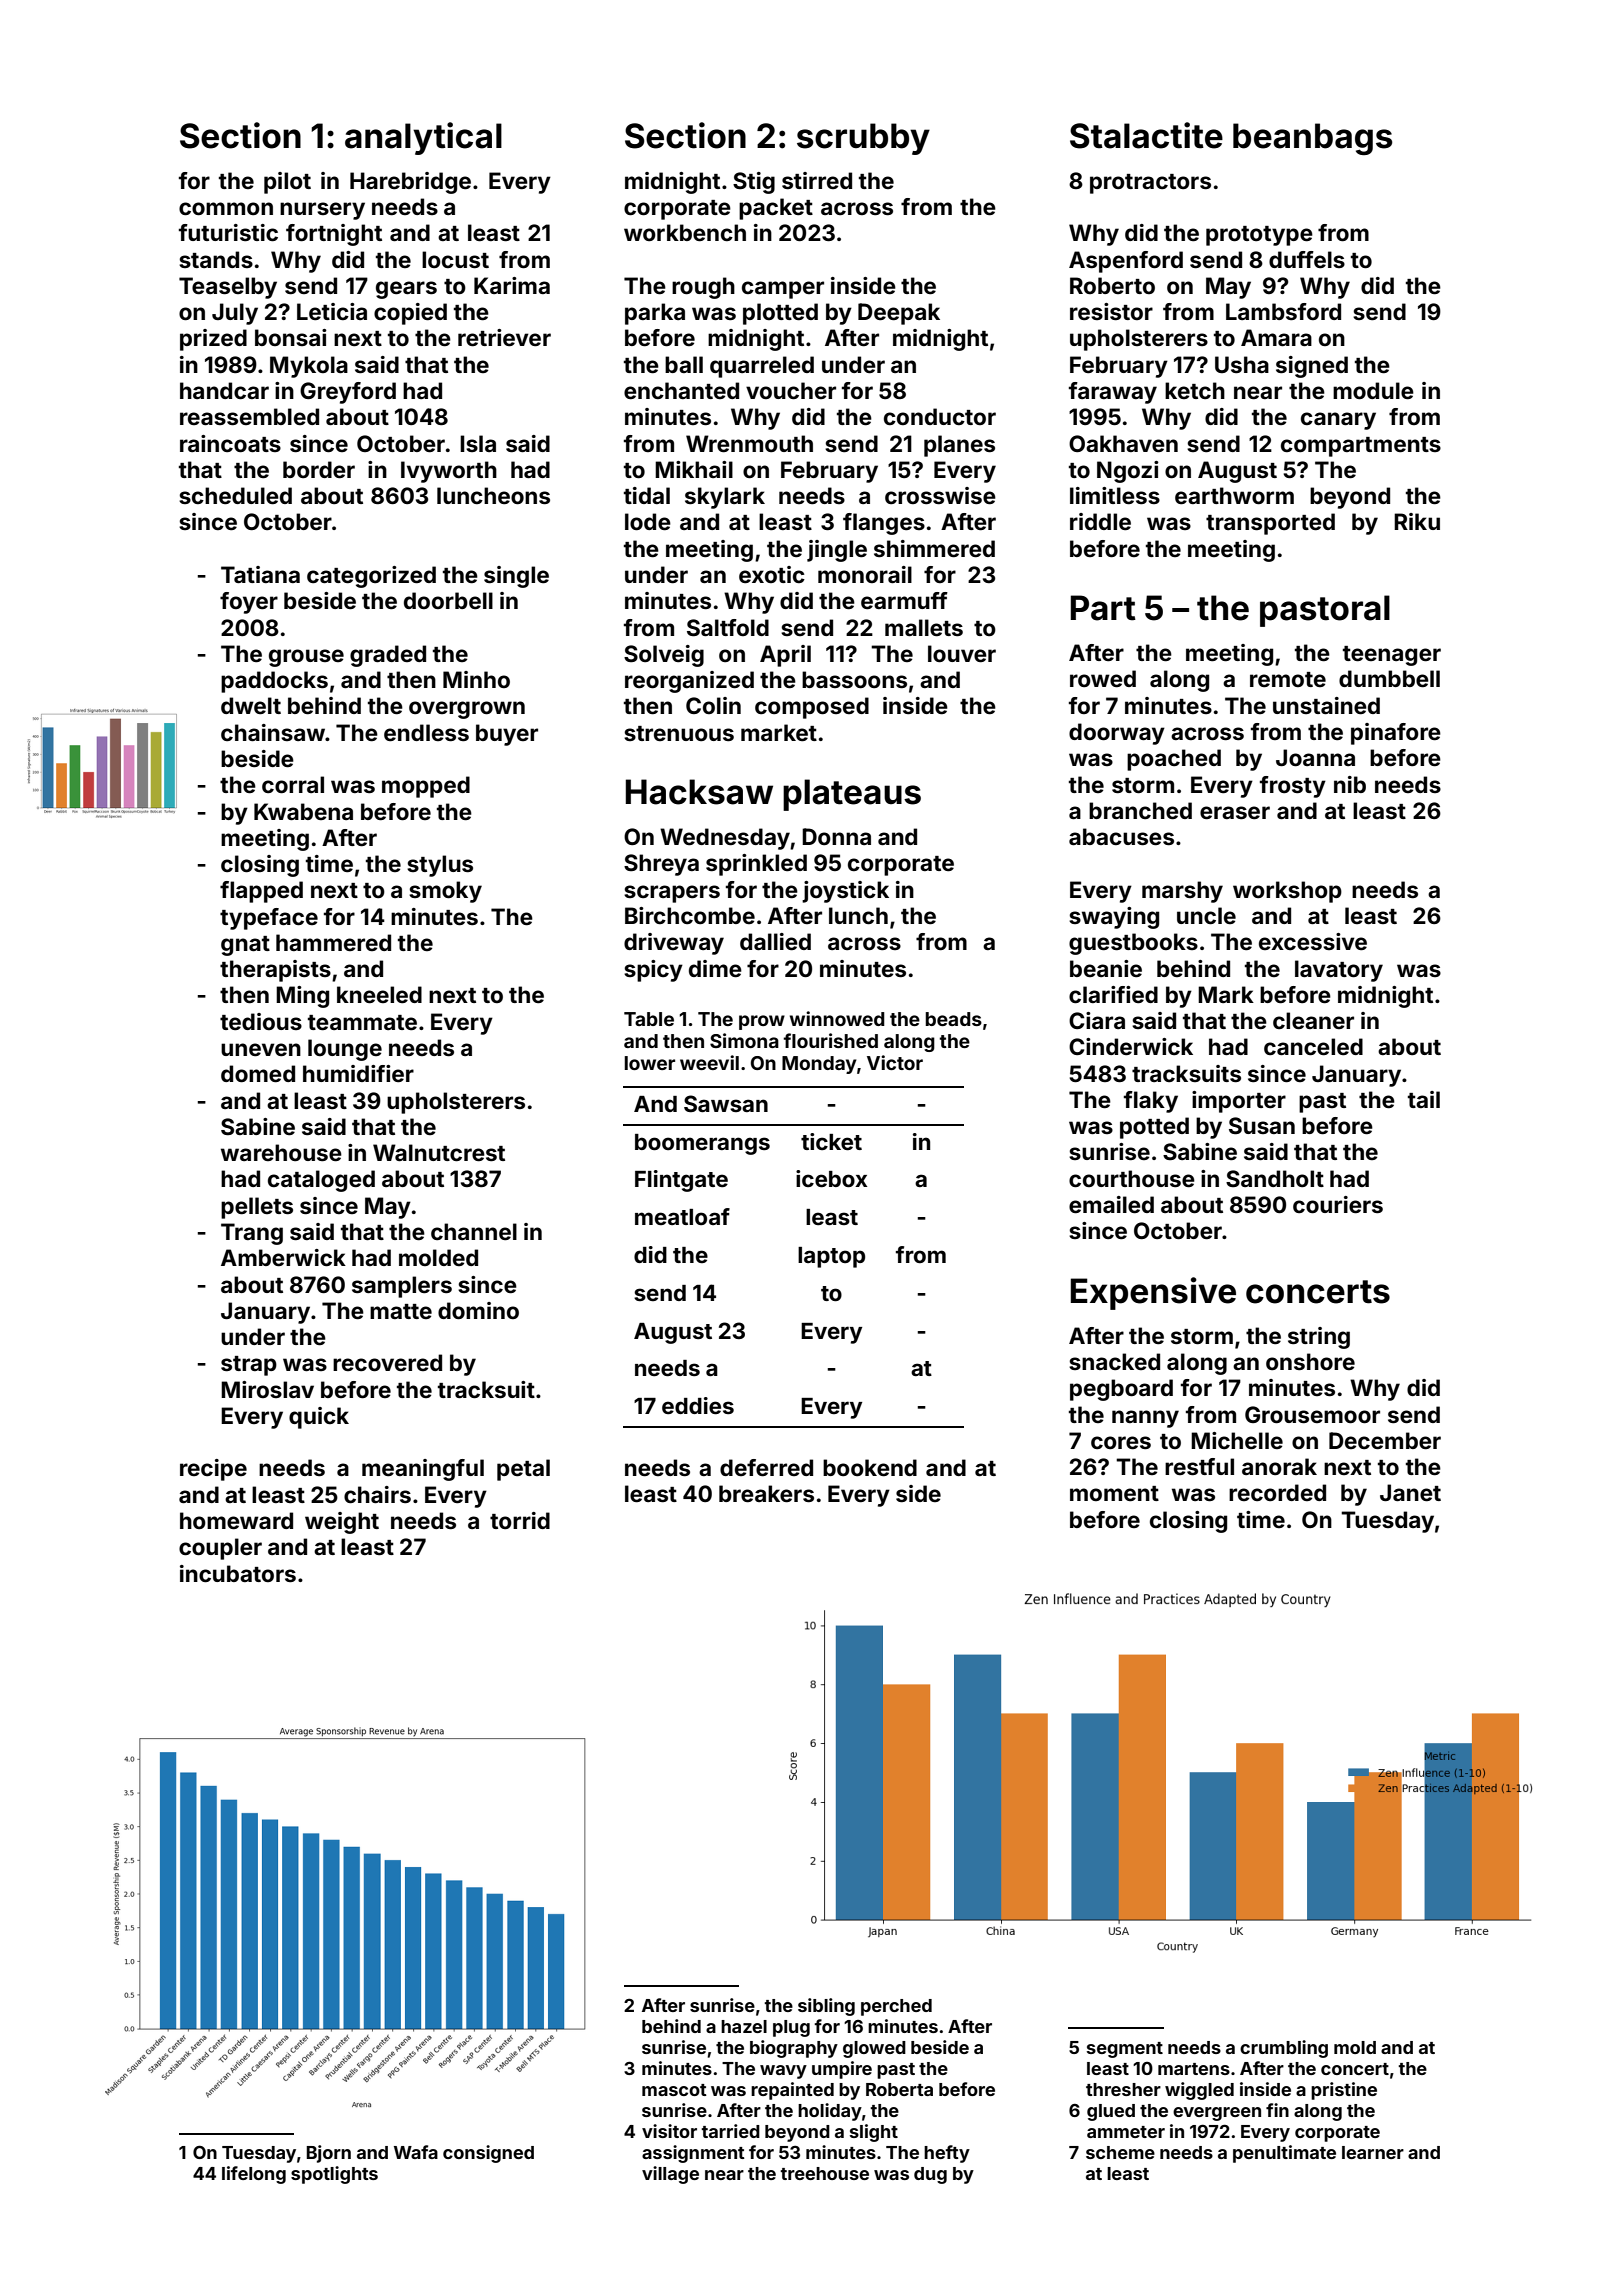 This image has width=1620, height=2292. What do you see at coordinates (1344, 2091) in the image?
I see `pristine` at bounding box center [1344, 2091].
